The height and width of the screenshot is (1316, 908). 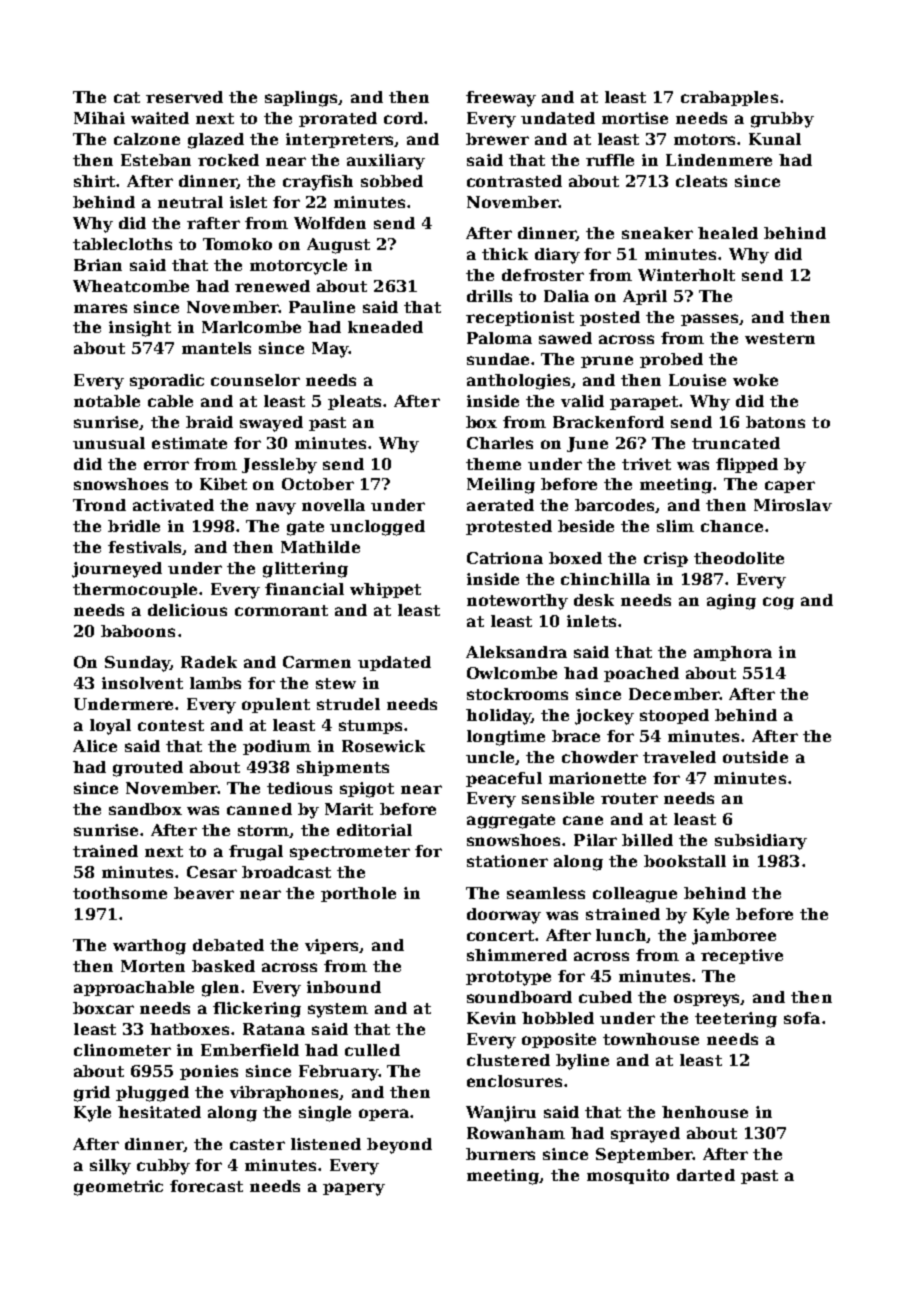 What do you see at coordinates (403, 118) in the screenshot?
I see `cord` at bounding box center [403, 118].
